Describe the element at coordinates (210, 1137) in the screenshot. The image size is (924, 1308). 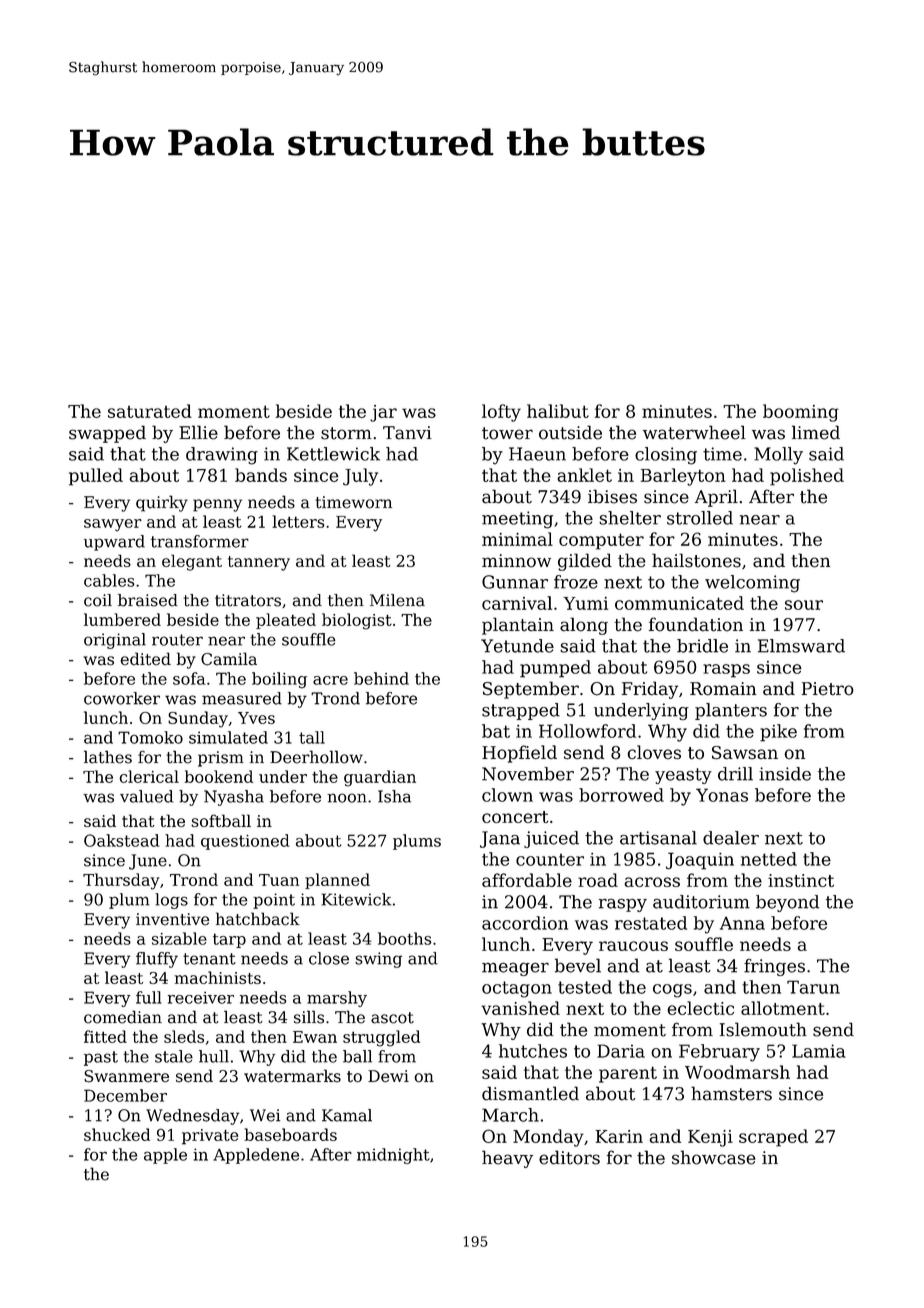
I see `private` at that location.
